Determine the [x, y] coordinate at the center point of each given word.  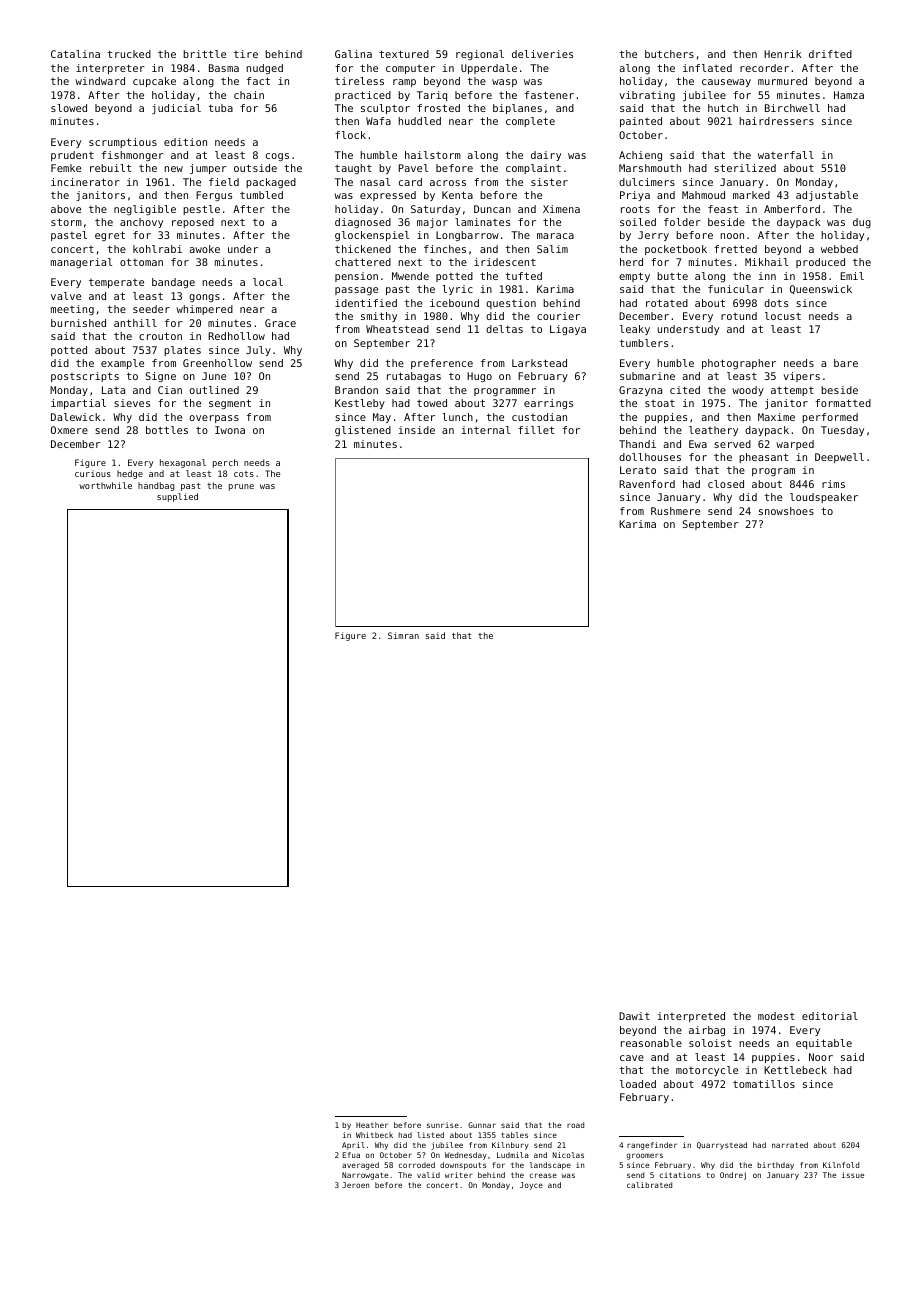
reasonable [651, 1043]
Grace [280, 323]
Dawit [634, 1016]
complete [530, 122]
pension [356, 277]
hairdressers [776, 121]
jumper [208, 169]
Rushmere [675, 511]
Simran [403, 635]
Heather [372, 1125]
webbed [839, 249]
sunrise [443, 1125]
